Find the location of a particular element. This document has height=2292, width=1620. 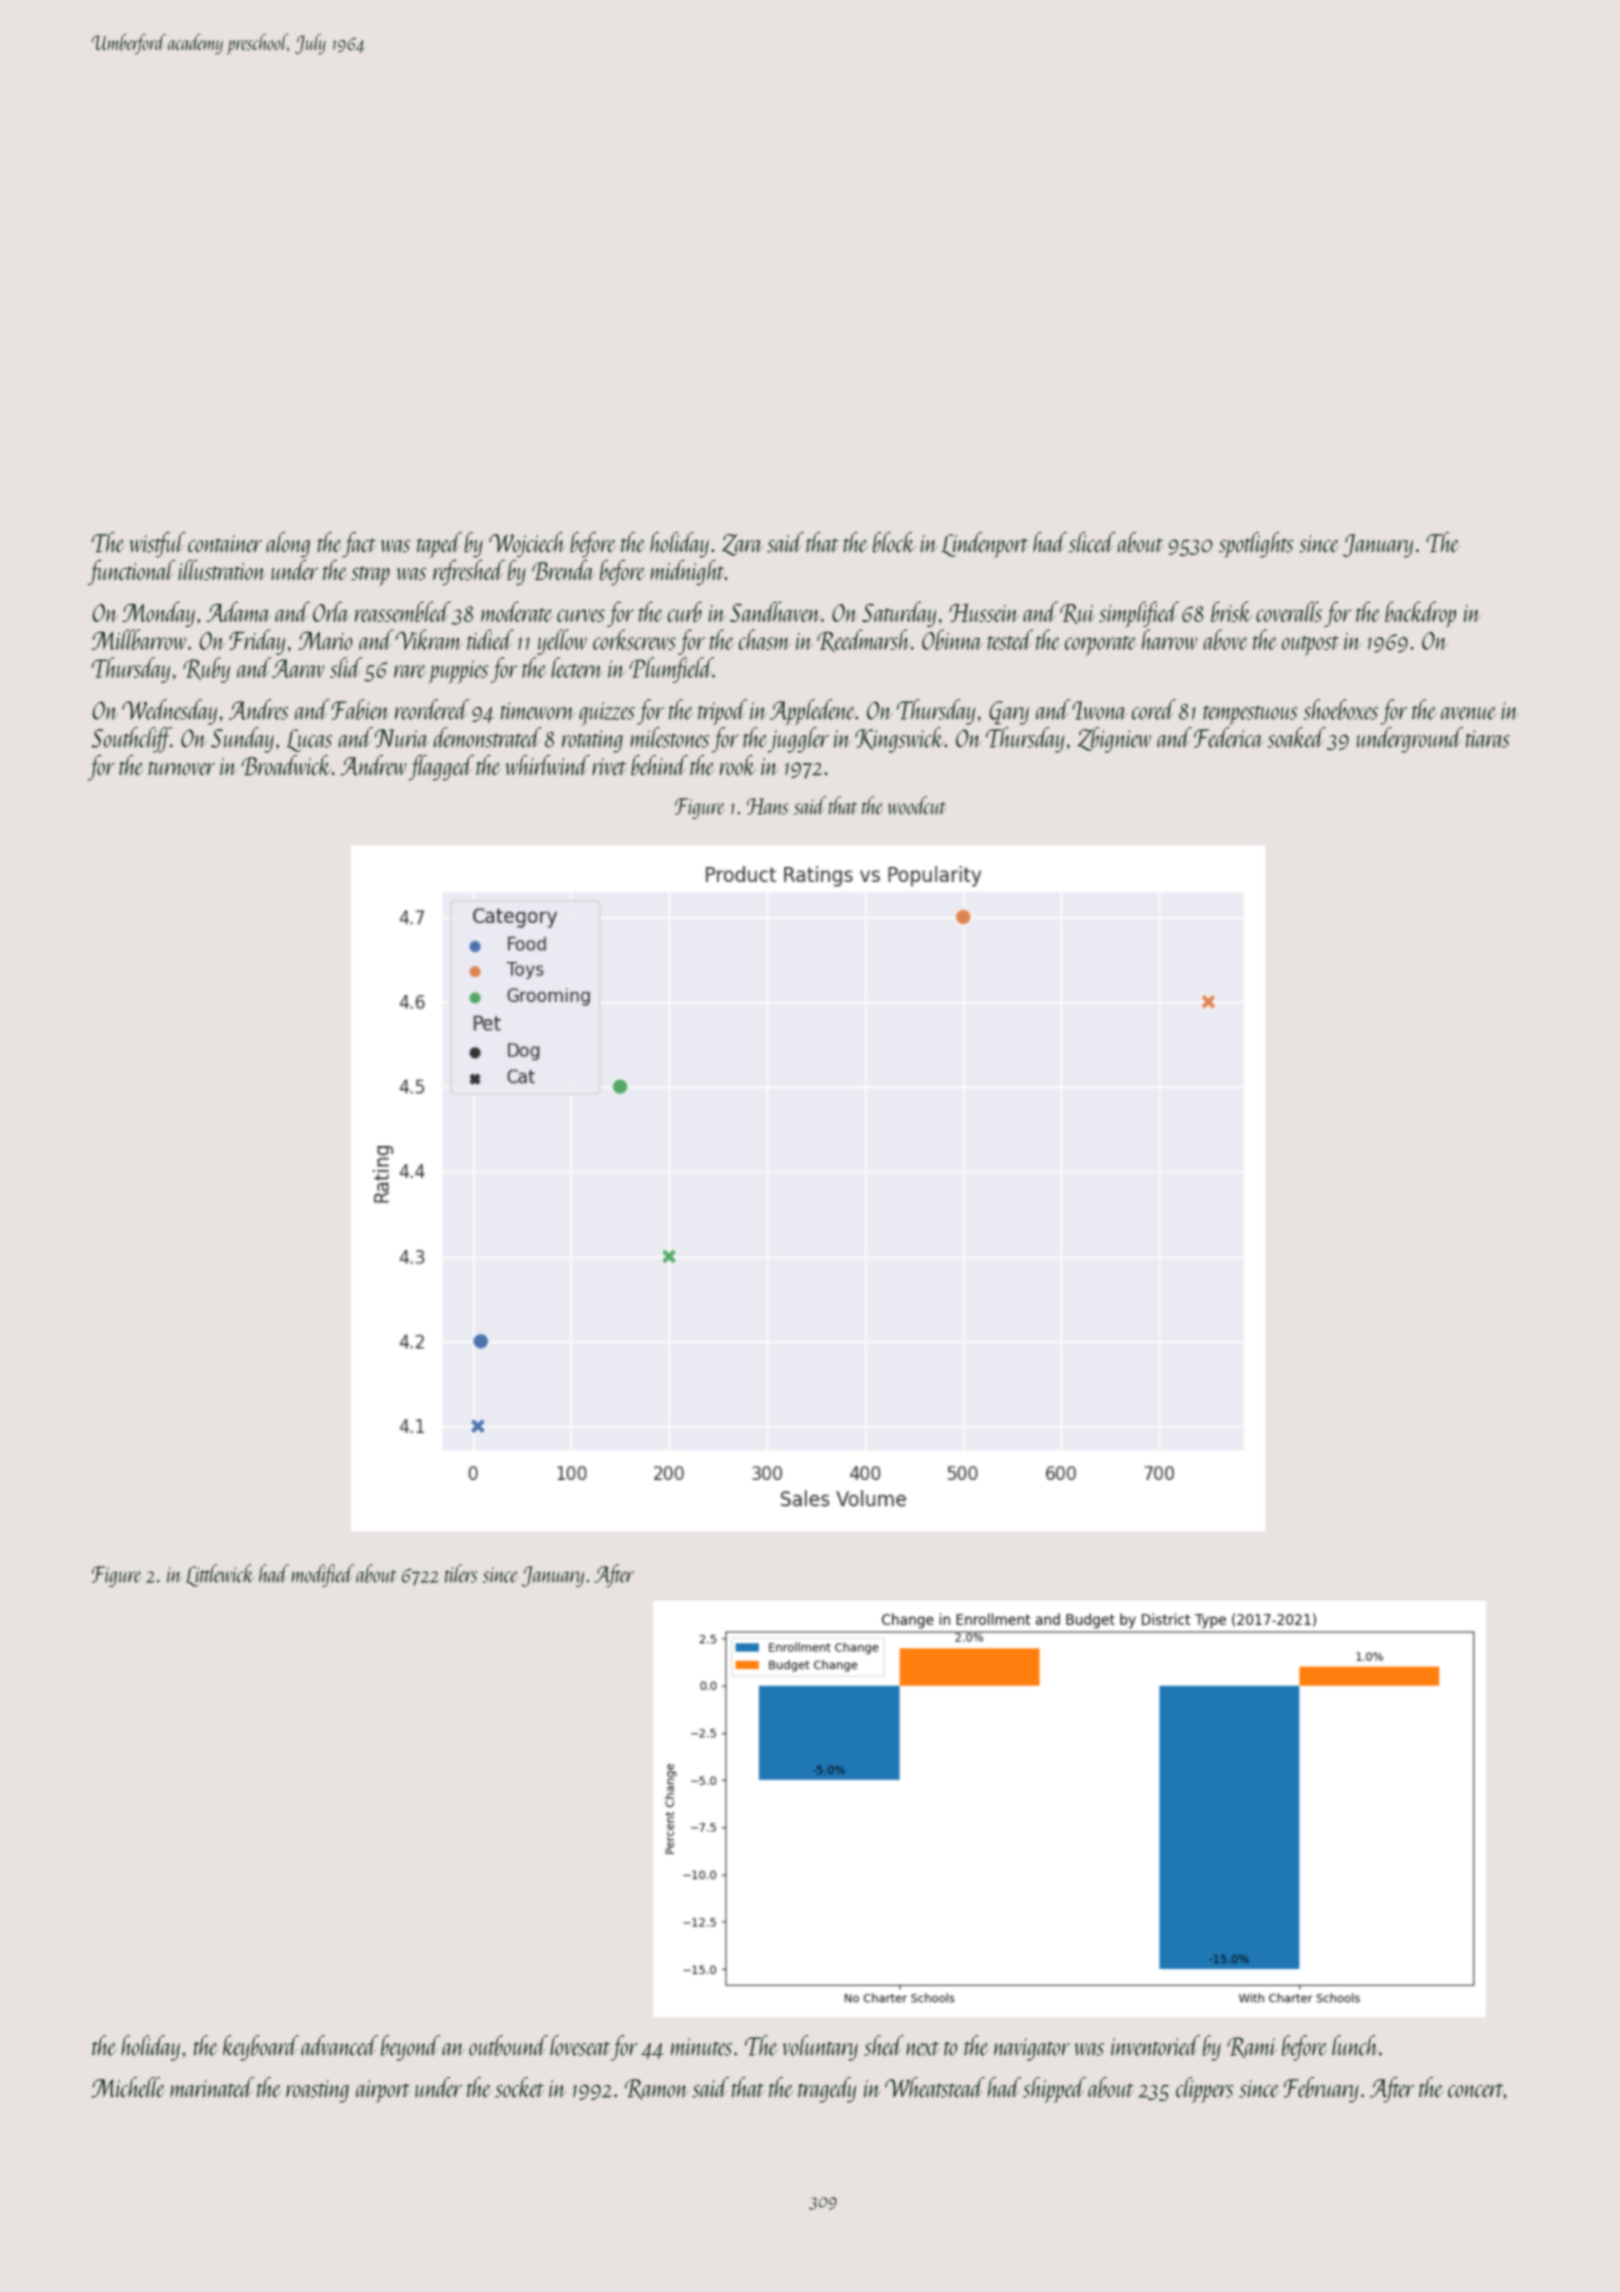

Millbarrow is located at coordinates (138, 639).
